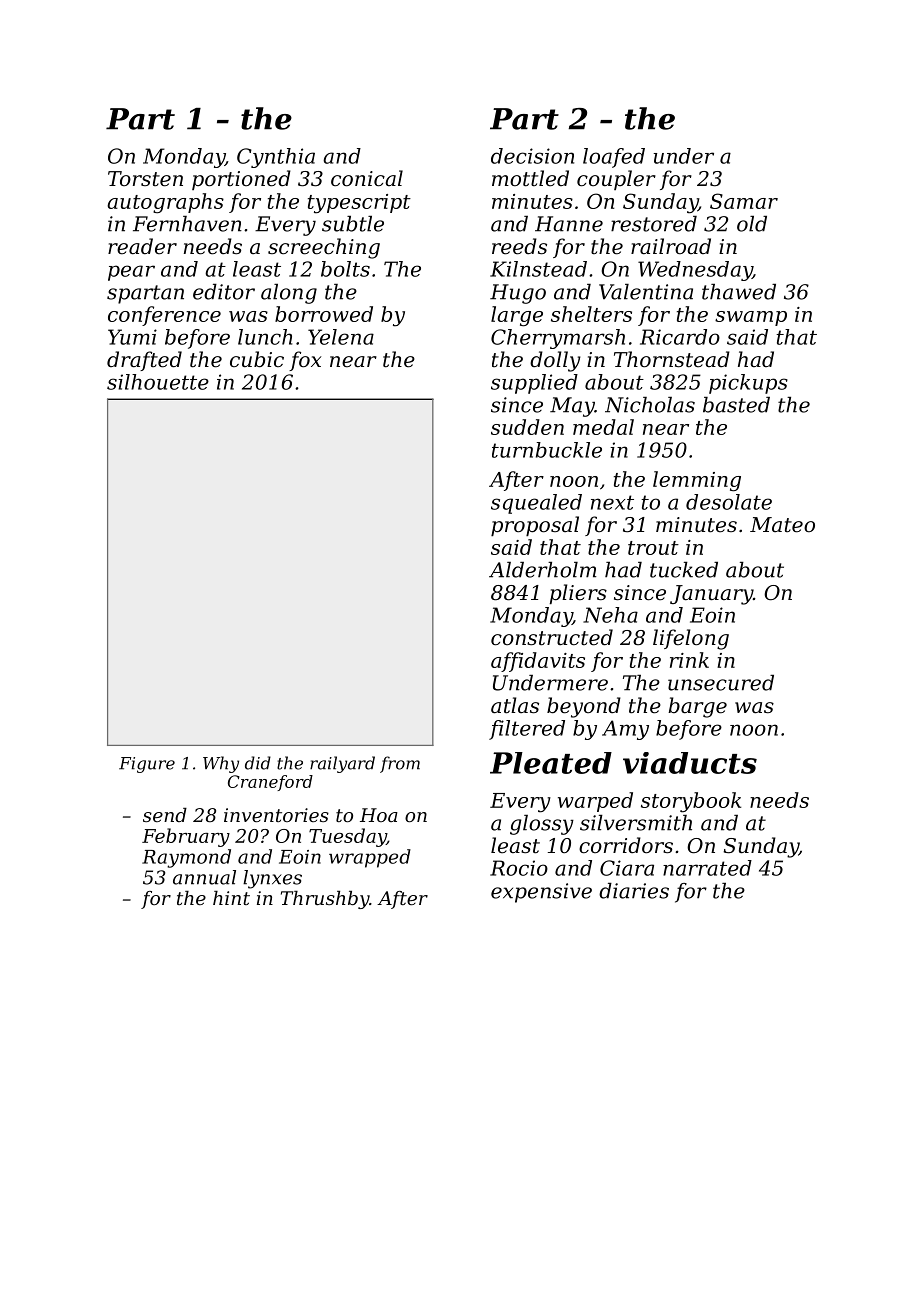  What do you see at coordinates (541, 893) in the page?
I see `expensive` at bounding box center [541, 893].
